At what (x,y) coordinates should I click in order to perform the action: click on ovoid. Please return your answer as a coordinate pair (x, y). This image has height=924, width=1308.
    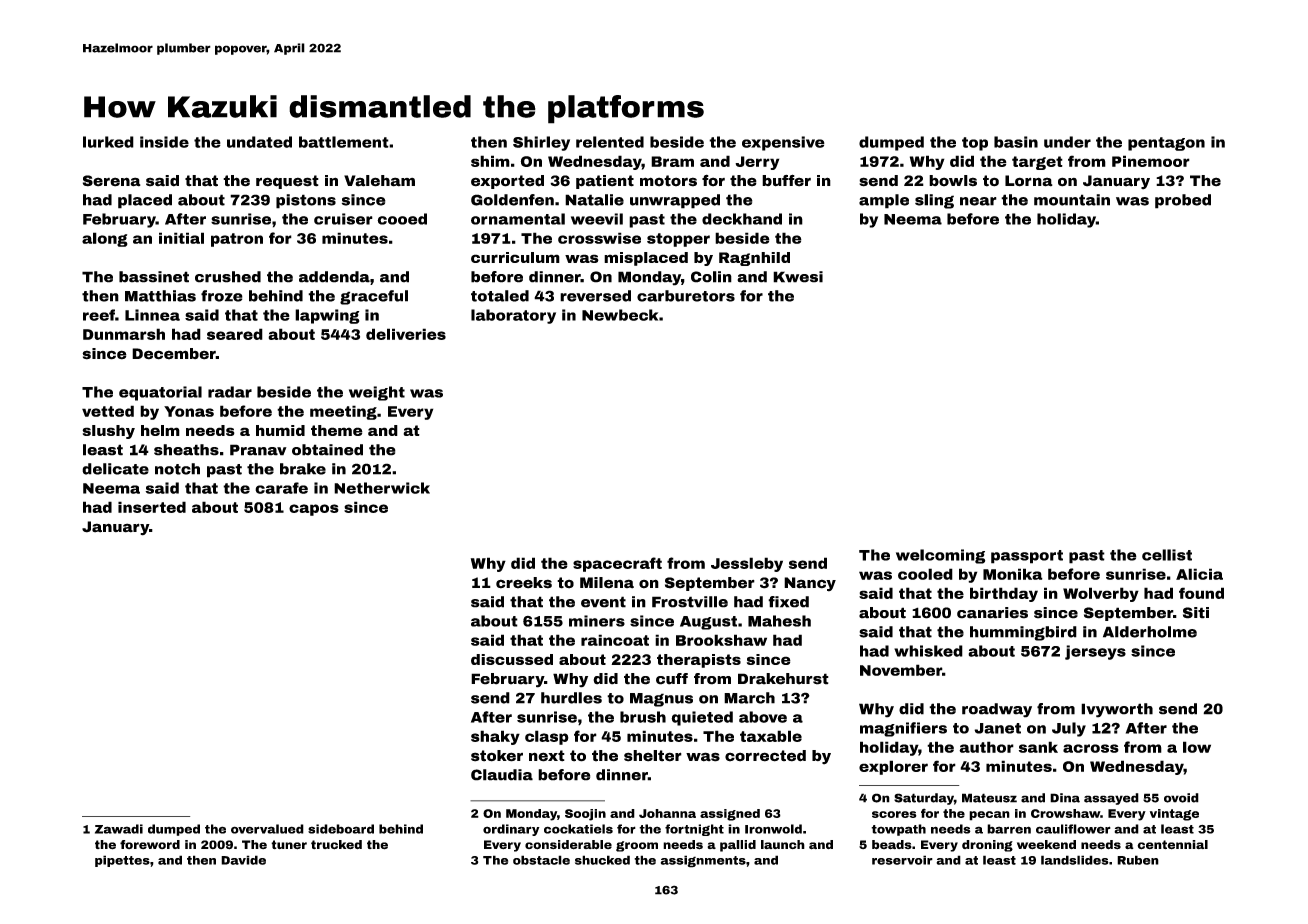
    Looking at the image, I should click on (1181, 798).
